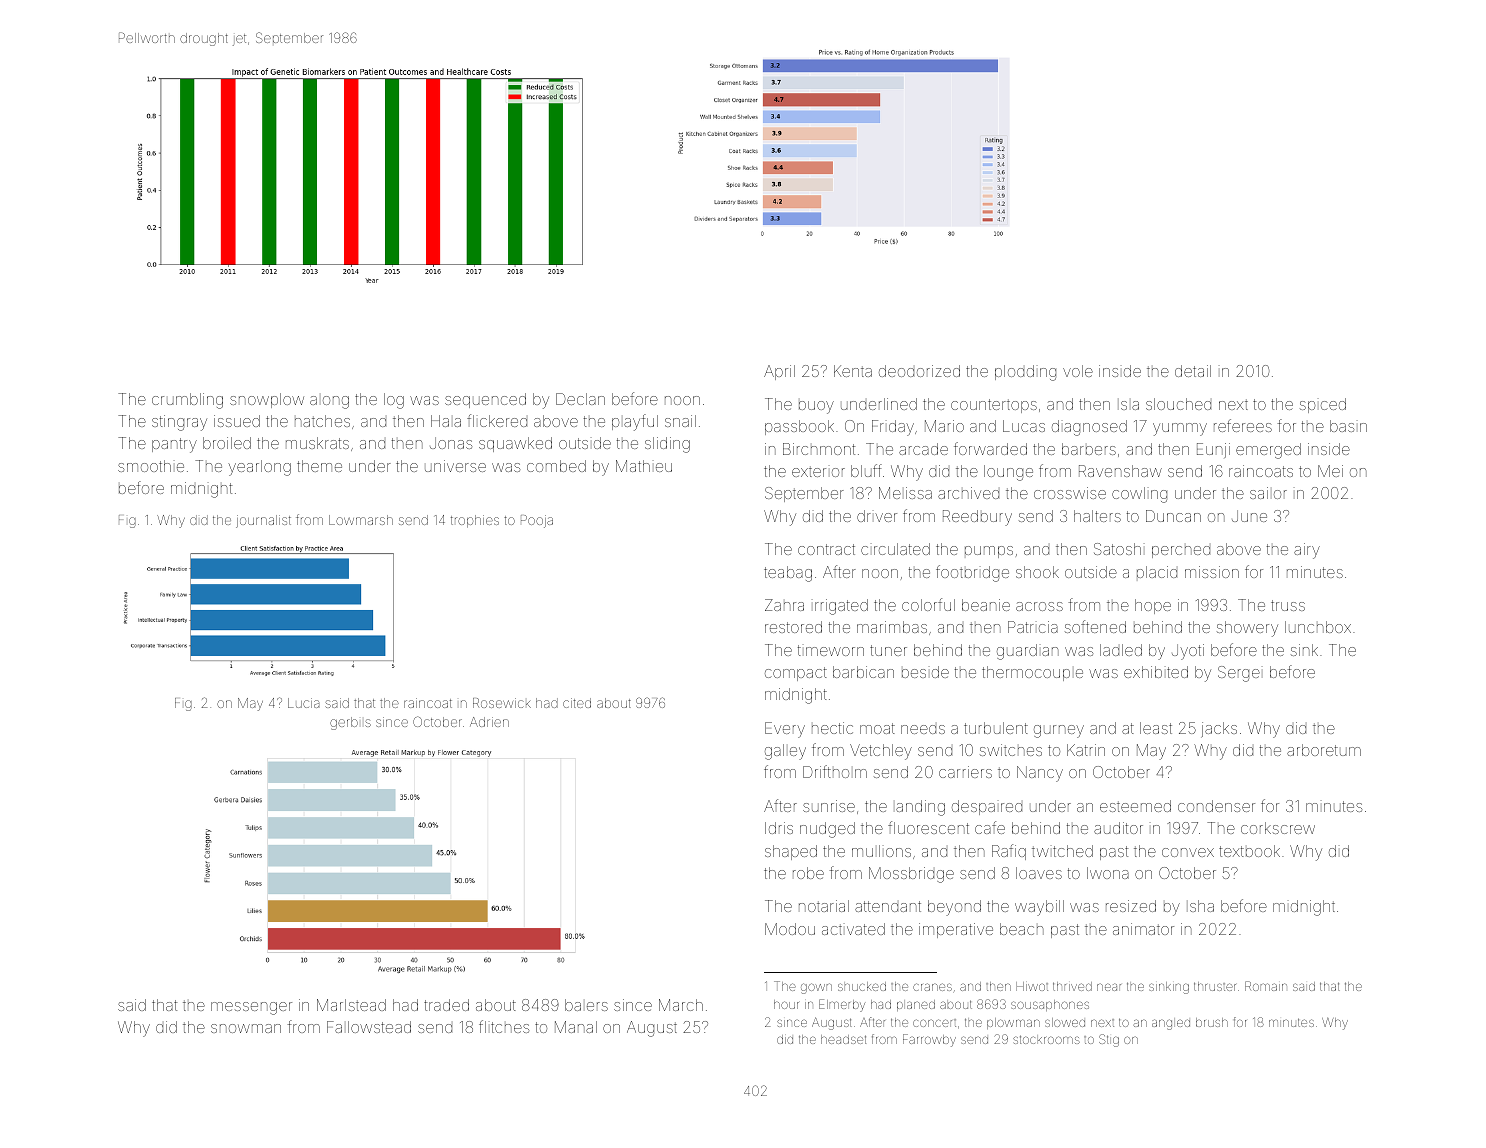 This screenshot has width=1486, height=1148. I want to click on mission, so click(1212, 572).
